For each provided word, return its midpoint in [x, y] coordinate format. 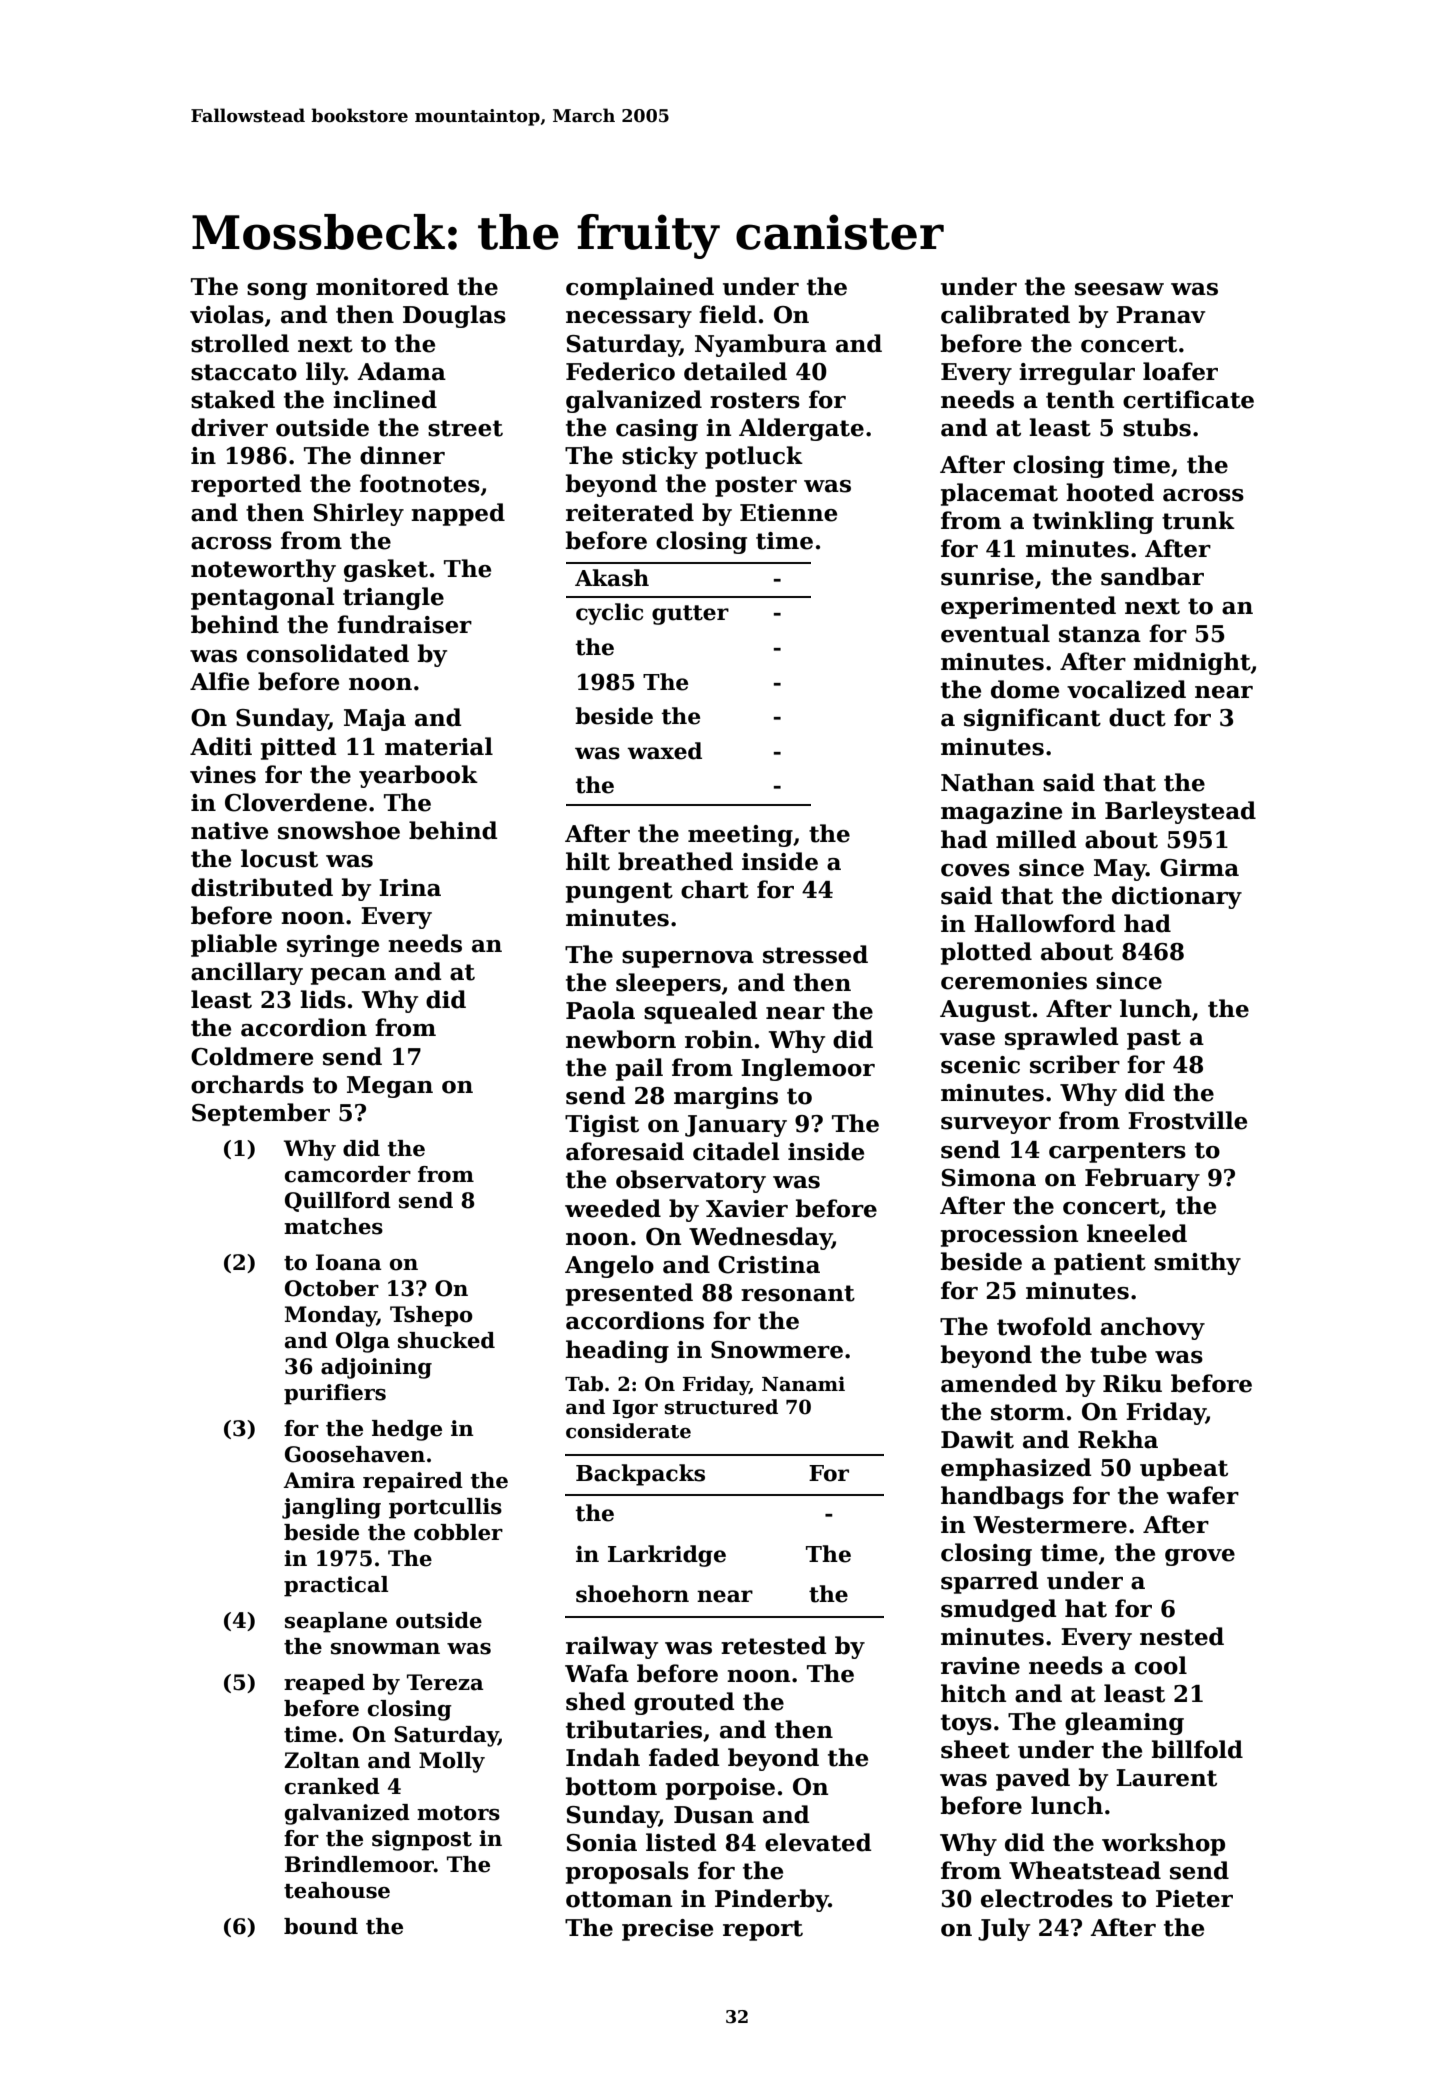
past [1154, 1039]
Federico [620, 371]
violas [227, 314]
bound [321, 1926]
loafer [1180, 371]
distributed [262, 887]
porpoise [720, 1789]
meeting [740, 836]
